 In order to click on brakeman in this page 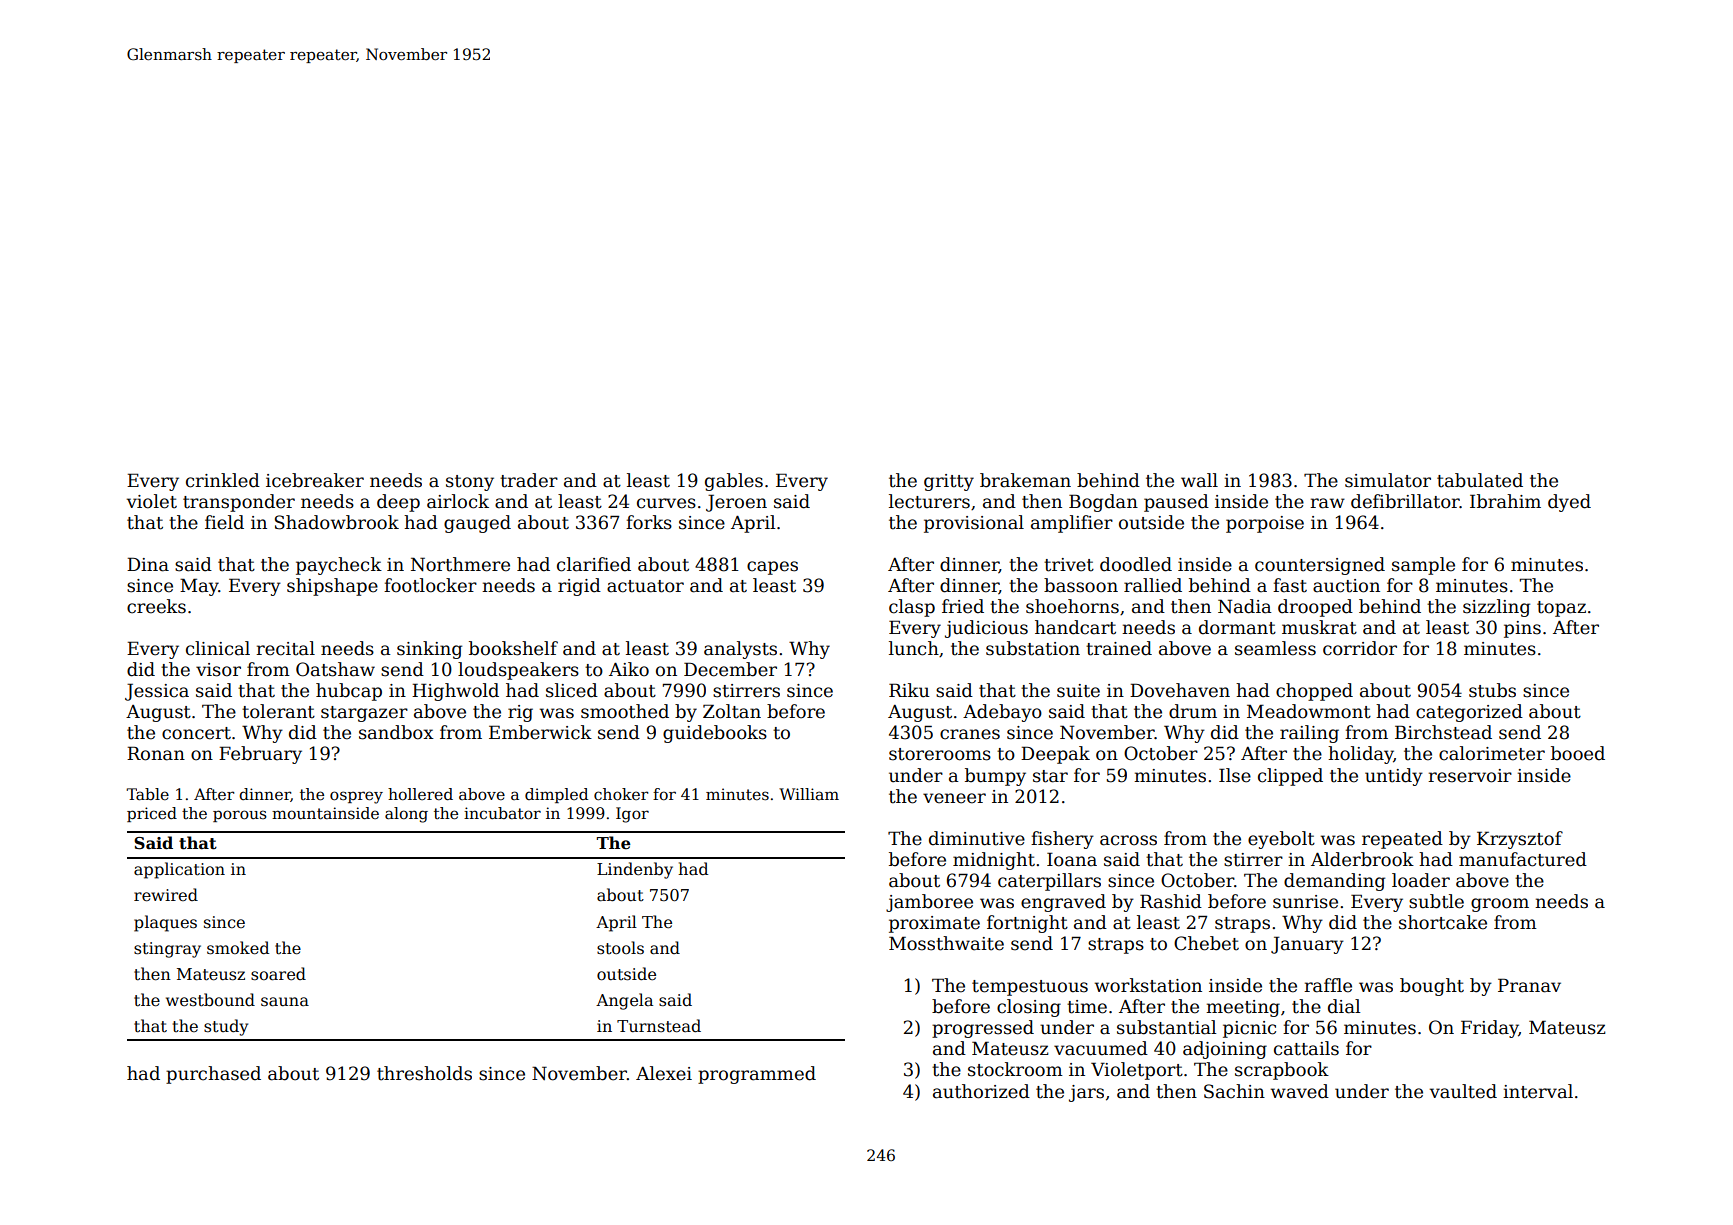, I will do `click(1025, 480)`.
